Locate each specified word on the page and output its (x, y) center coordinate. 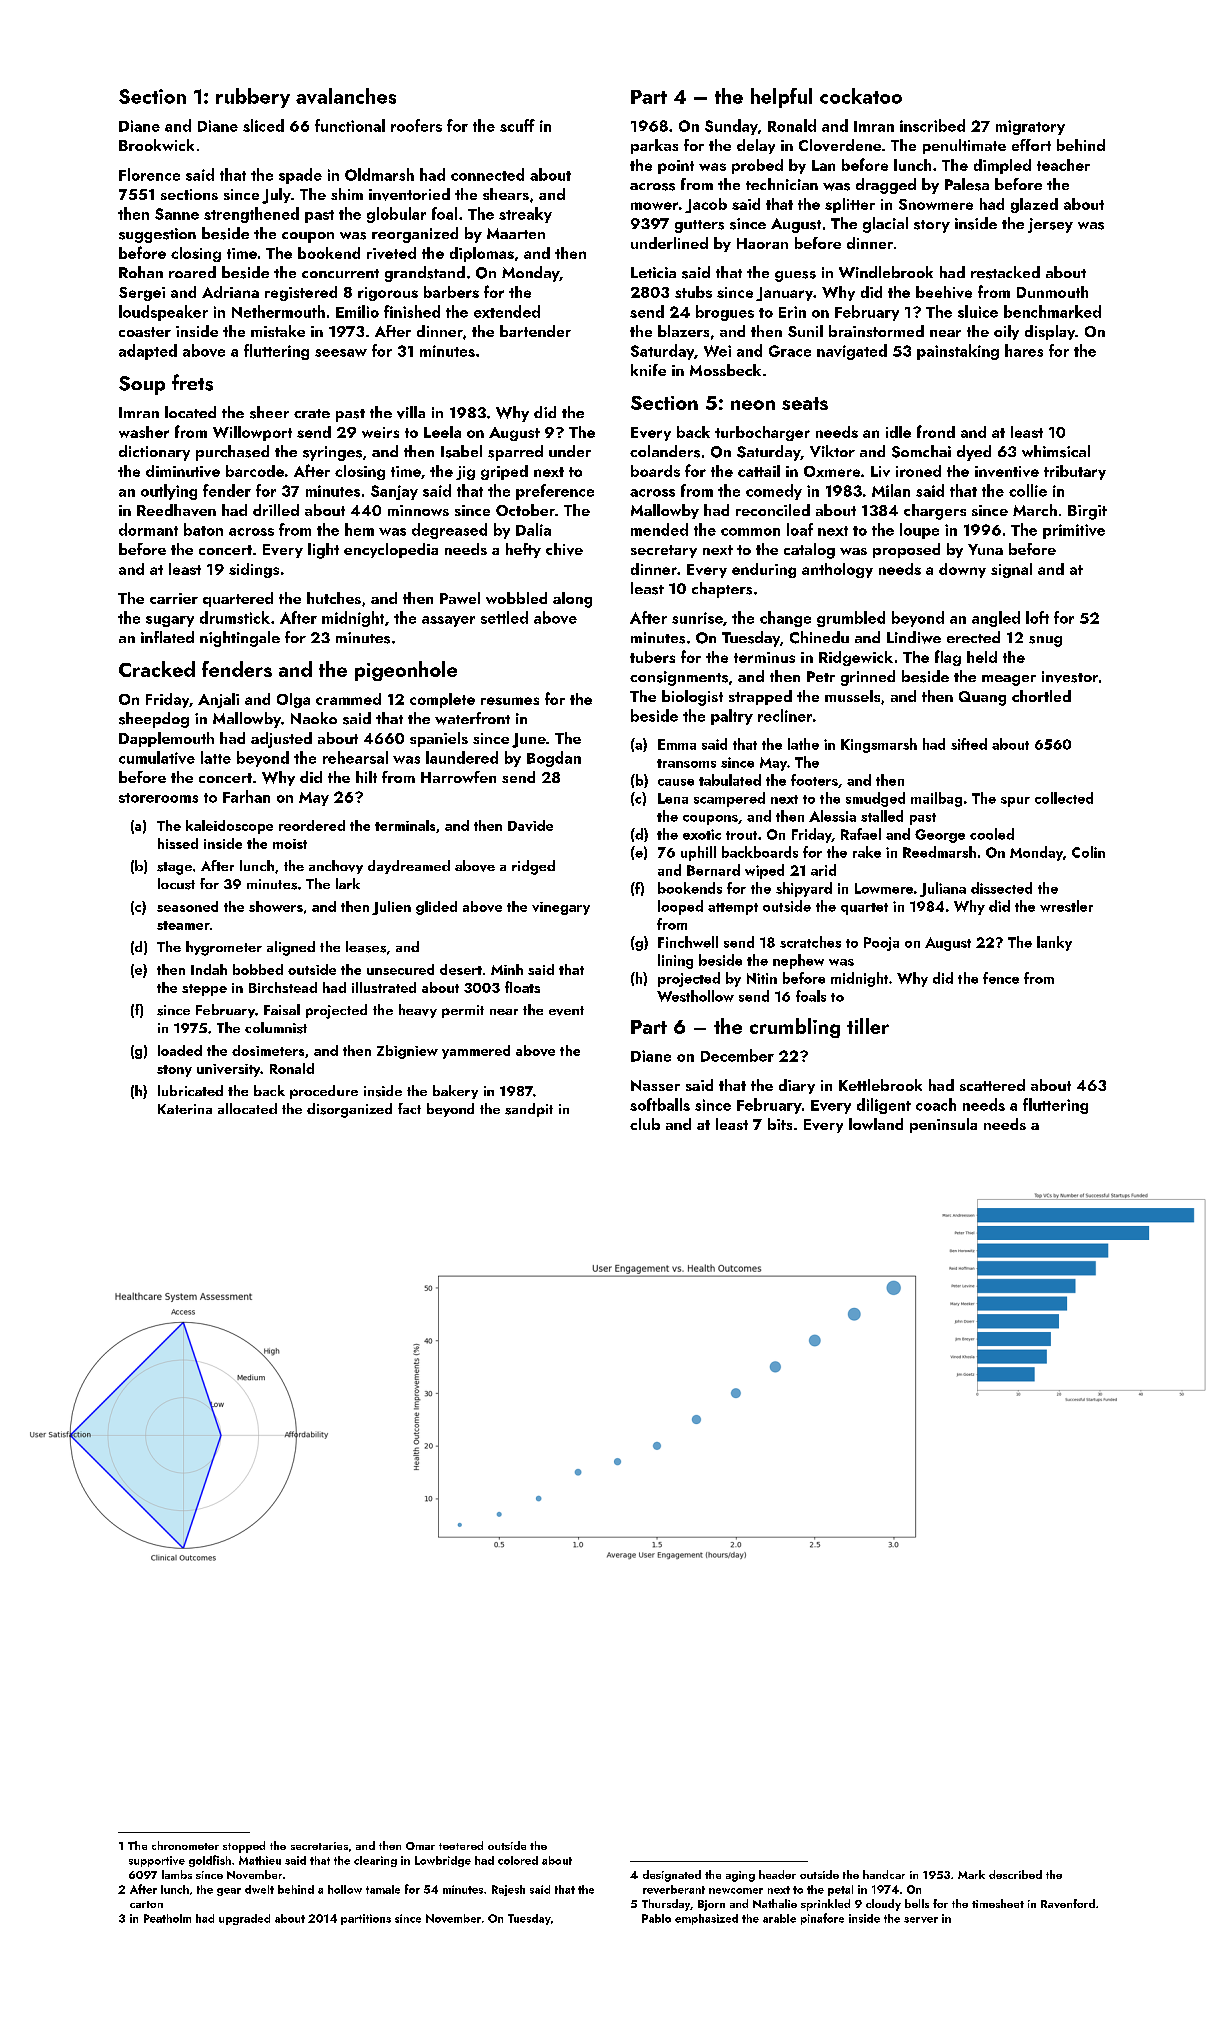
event (566, 1011)
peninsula (943, 1125)
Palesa (967, 184)
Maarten (516, 233)
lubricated (190, 1090)
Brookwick (156, 145)
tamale (383, 1889)
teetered (461, 1845)
